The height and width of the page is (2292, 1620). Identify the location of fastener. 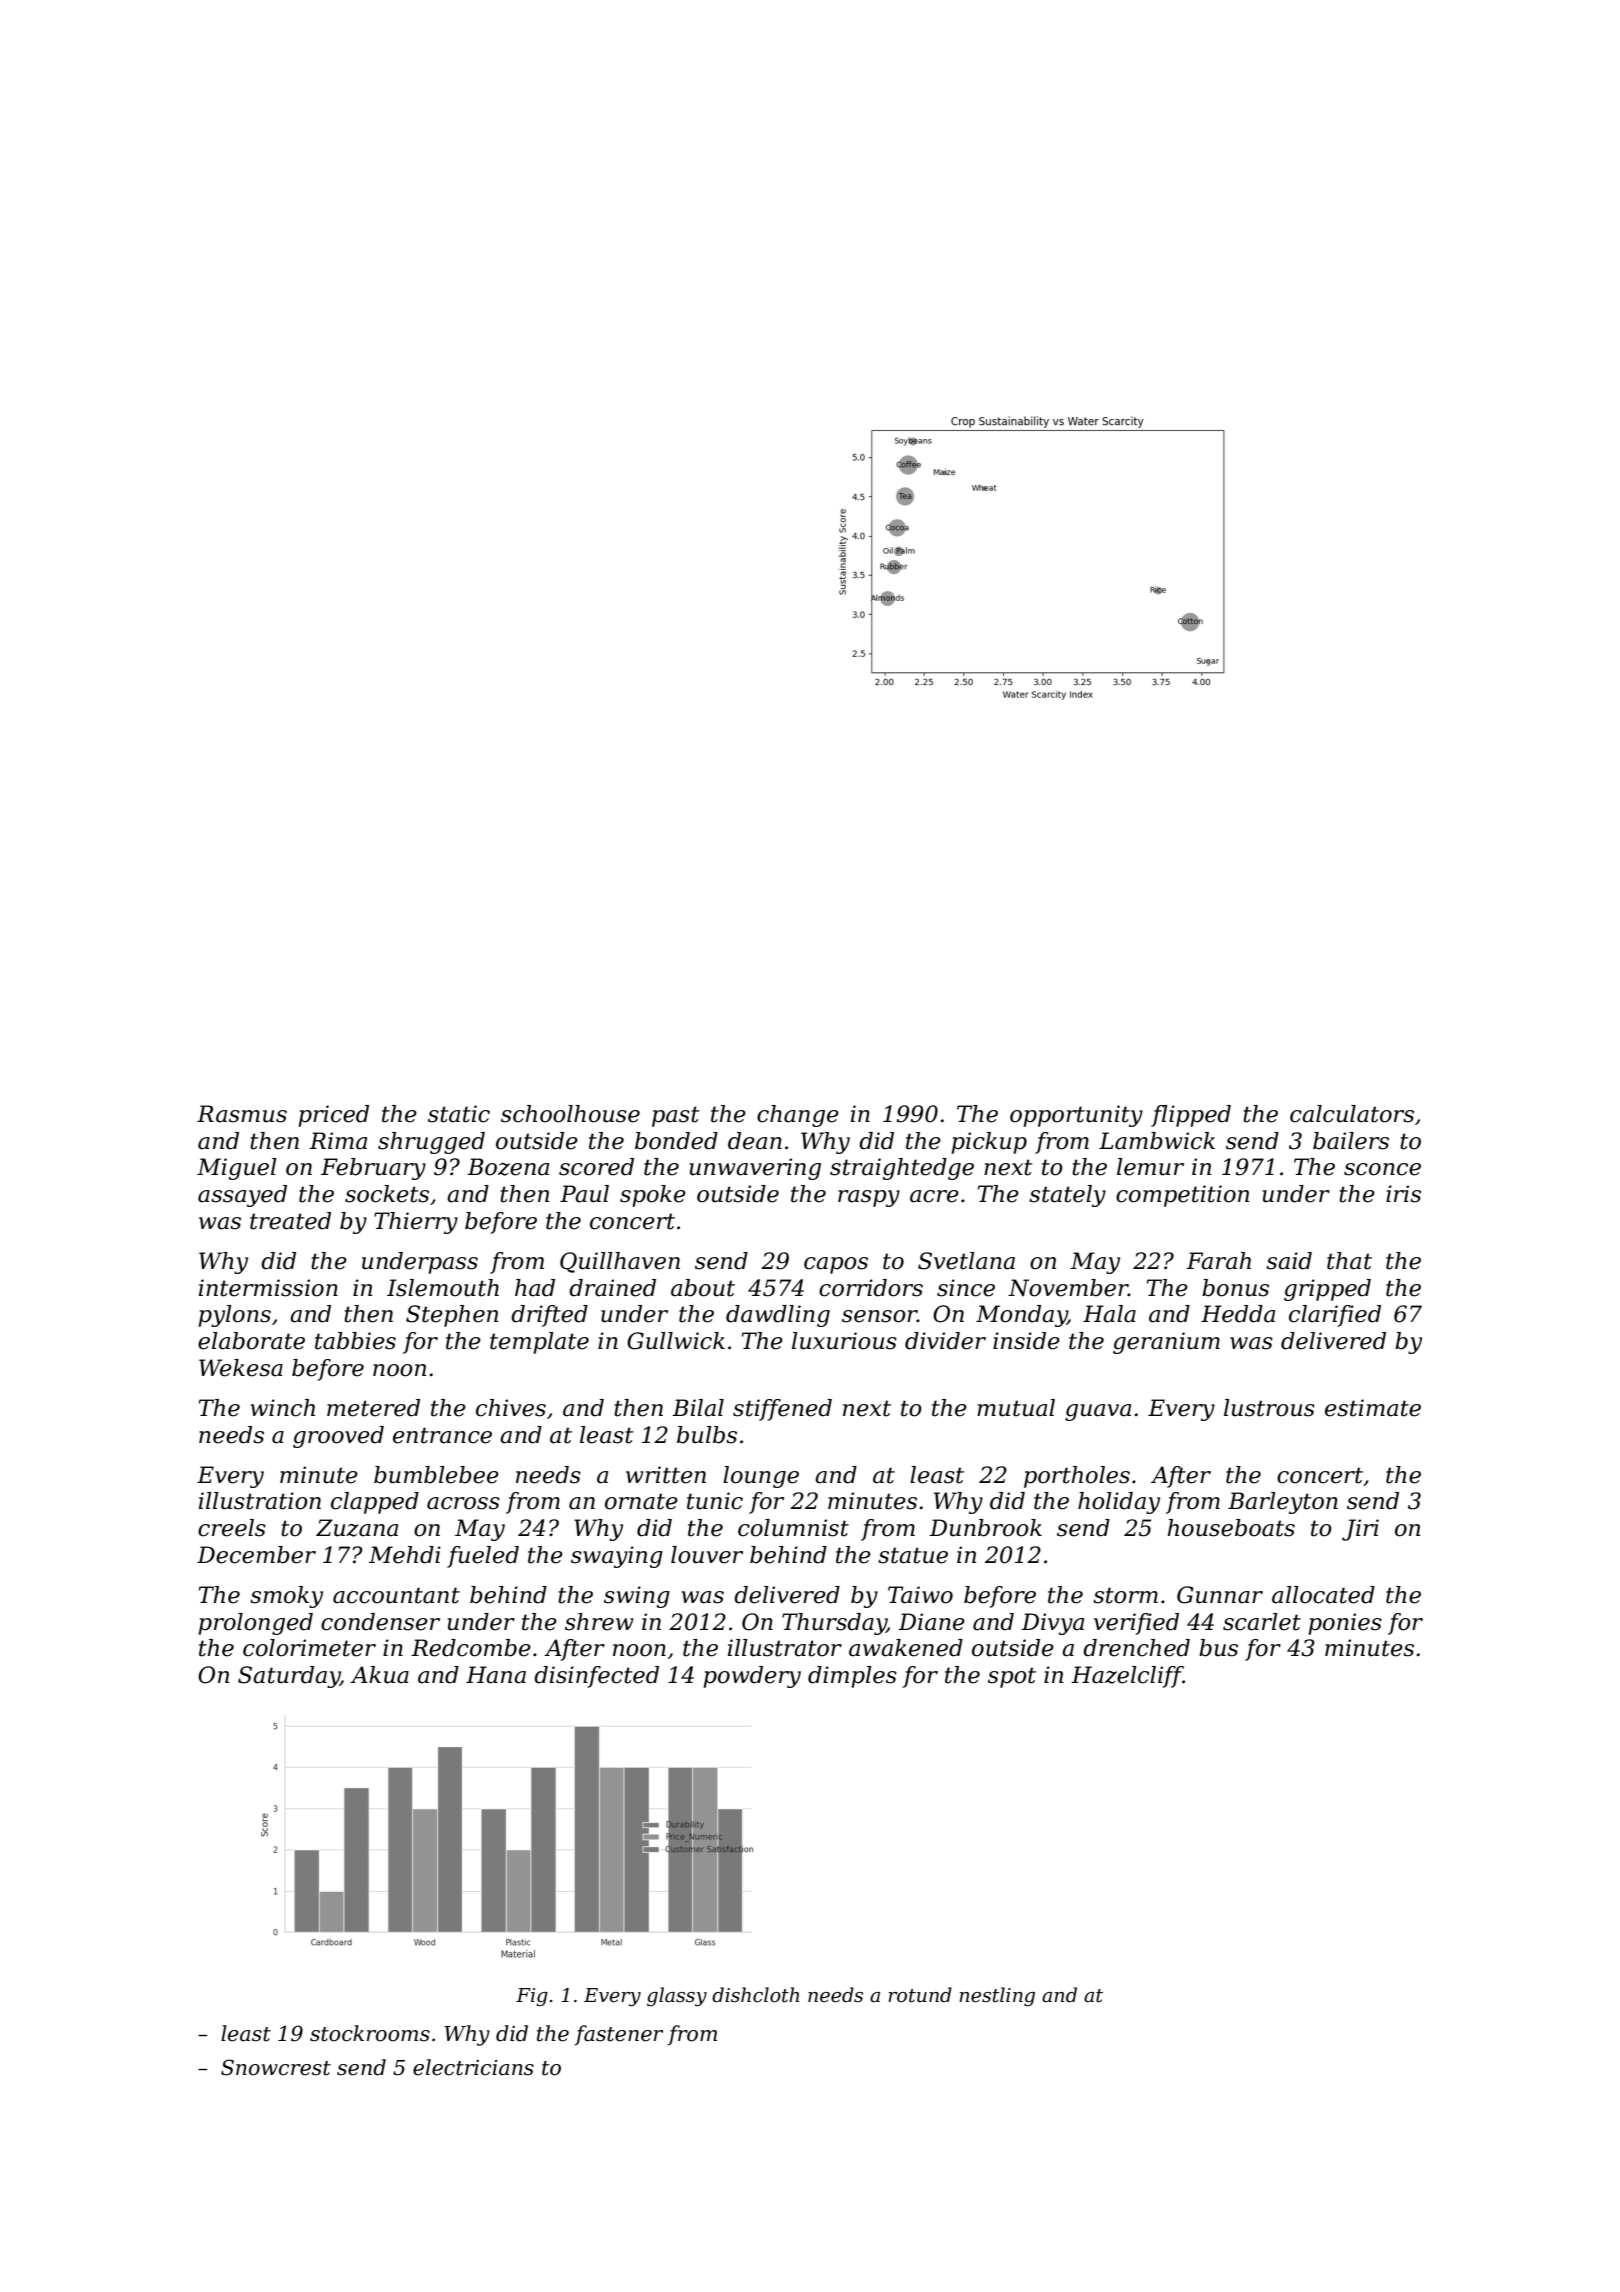
(619, 2035).
